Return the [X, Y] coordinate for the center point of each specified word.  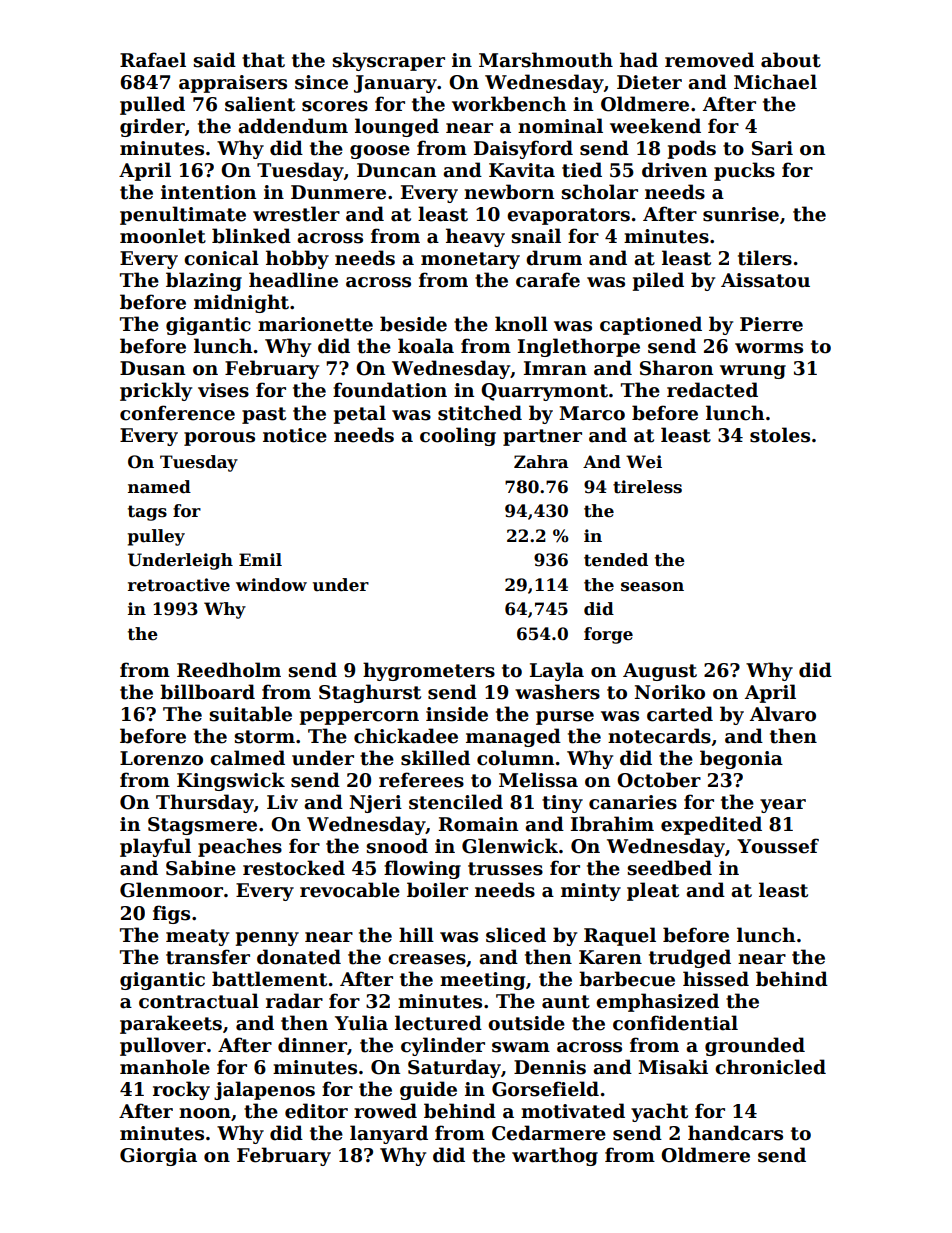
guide [428, 1090]
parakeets [171, 1024]
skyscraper [388, 61]
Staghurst [370, 693]
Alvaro [783, 714]
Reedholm [229, 670]
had [639, 60]
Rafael [153, 60]
